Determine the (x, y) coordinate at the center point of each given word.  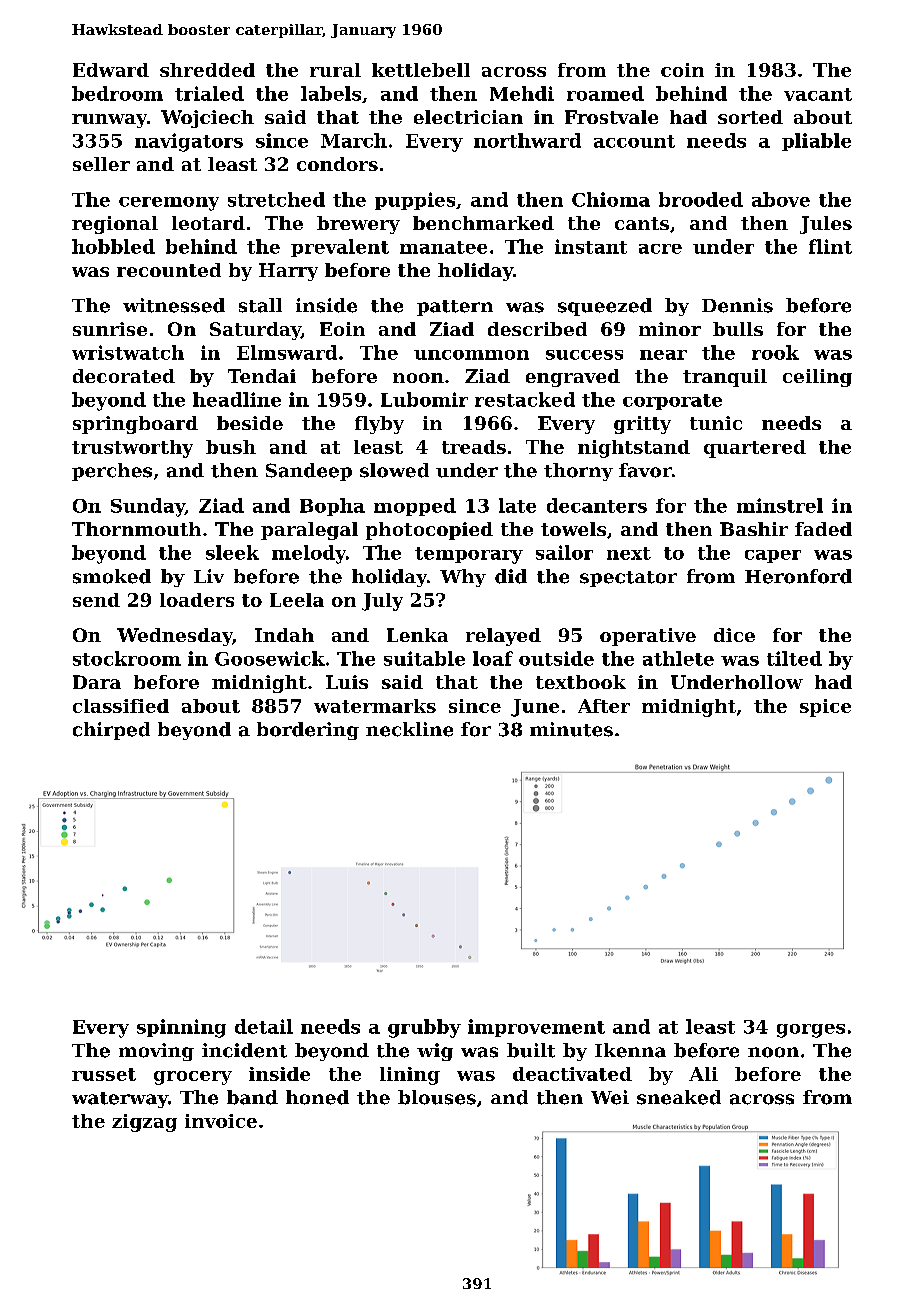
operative (648, 637)
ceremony (169, 204)
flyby (379, 425)
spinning (181, 1028)
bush (231, 447)
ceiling (817, 378)
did (511, 576)
